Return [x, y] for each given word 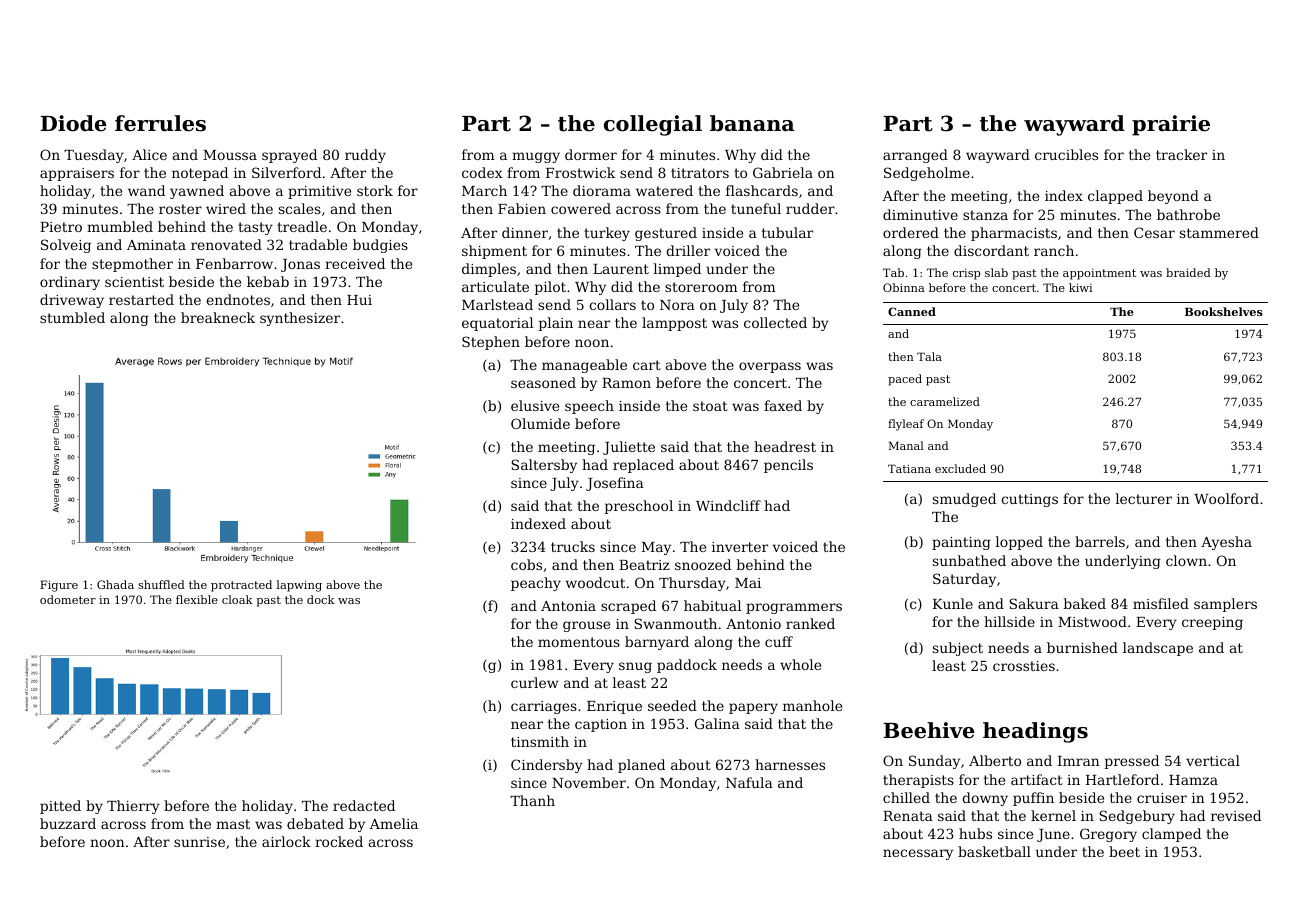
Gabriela [783, 172]
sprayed [289, 156]
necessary [918, 854]
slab [996, 272]
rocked [339, 841]
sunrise [199, 842]
